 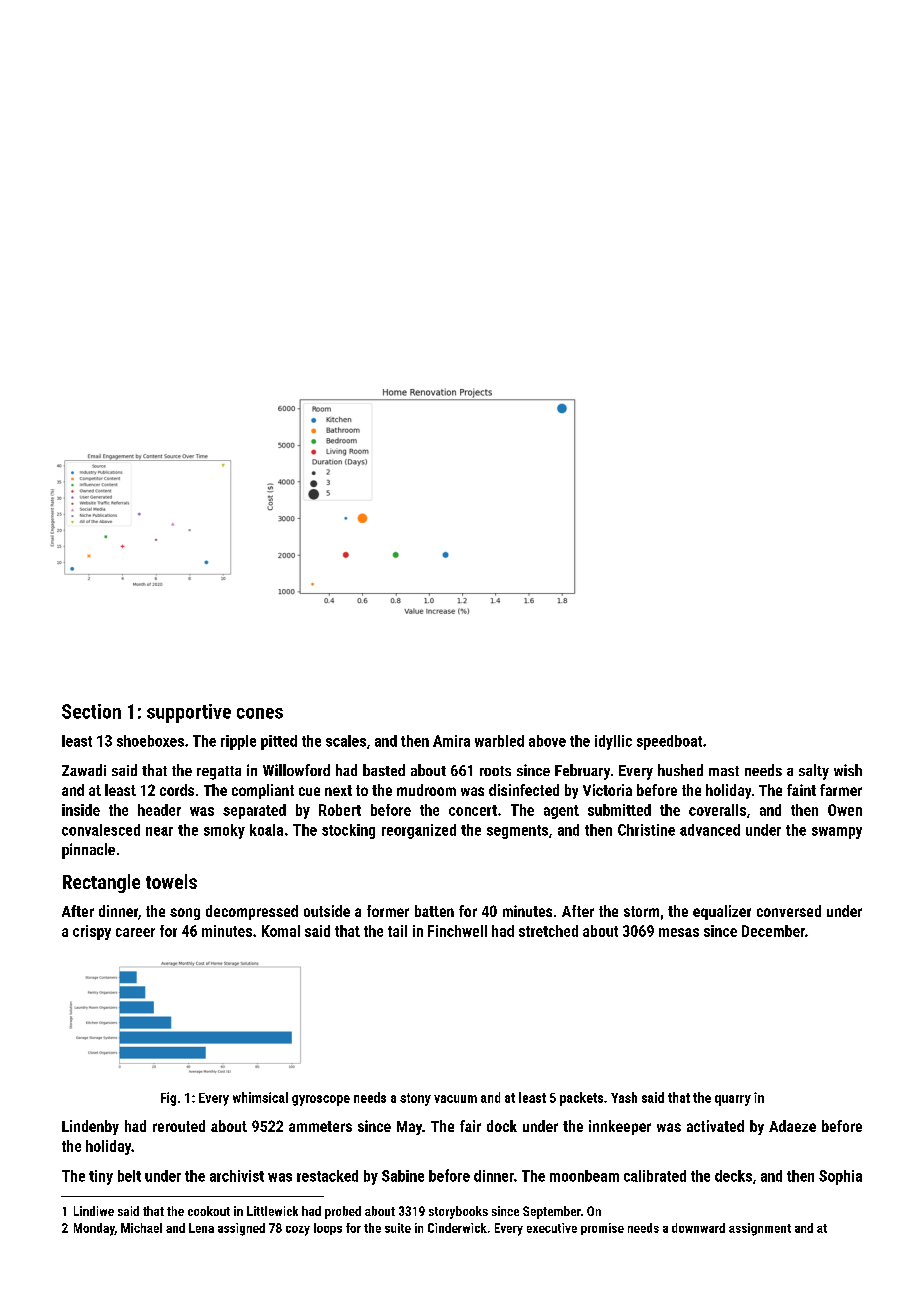 What do you see at coordinates (470, 1126) in the page?
I see `fair` at bounding box center [470, 1126].
